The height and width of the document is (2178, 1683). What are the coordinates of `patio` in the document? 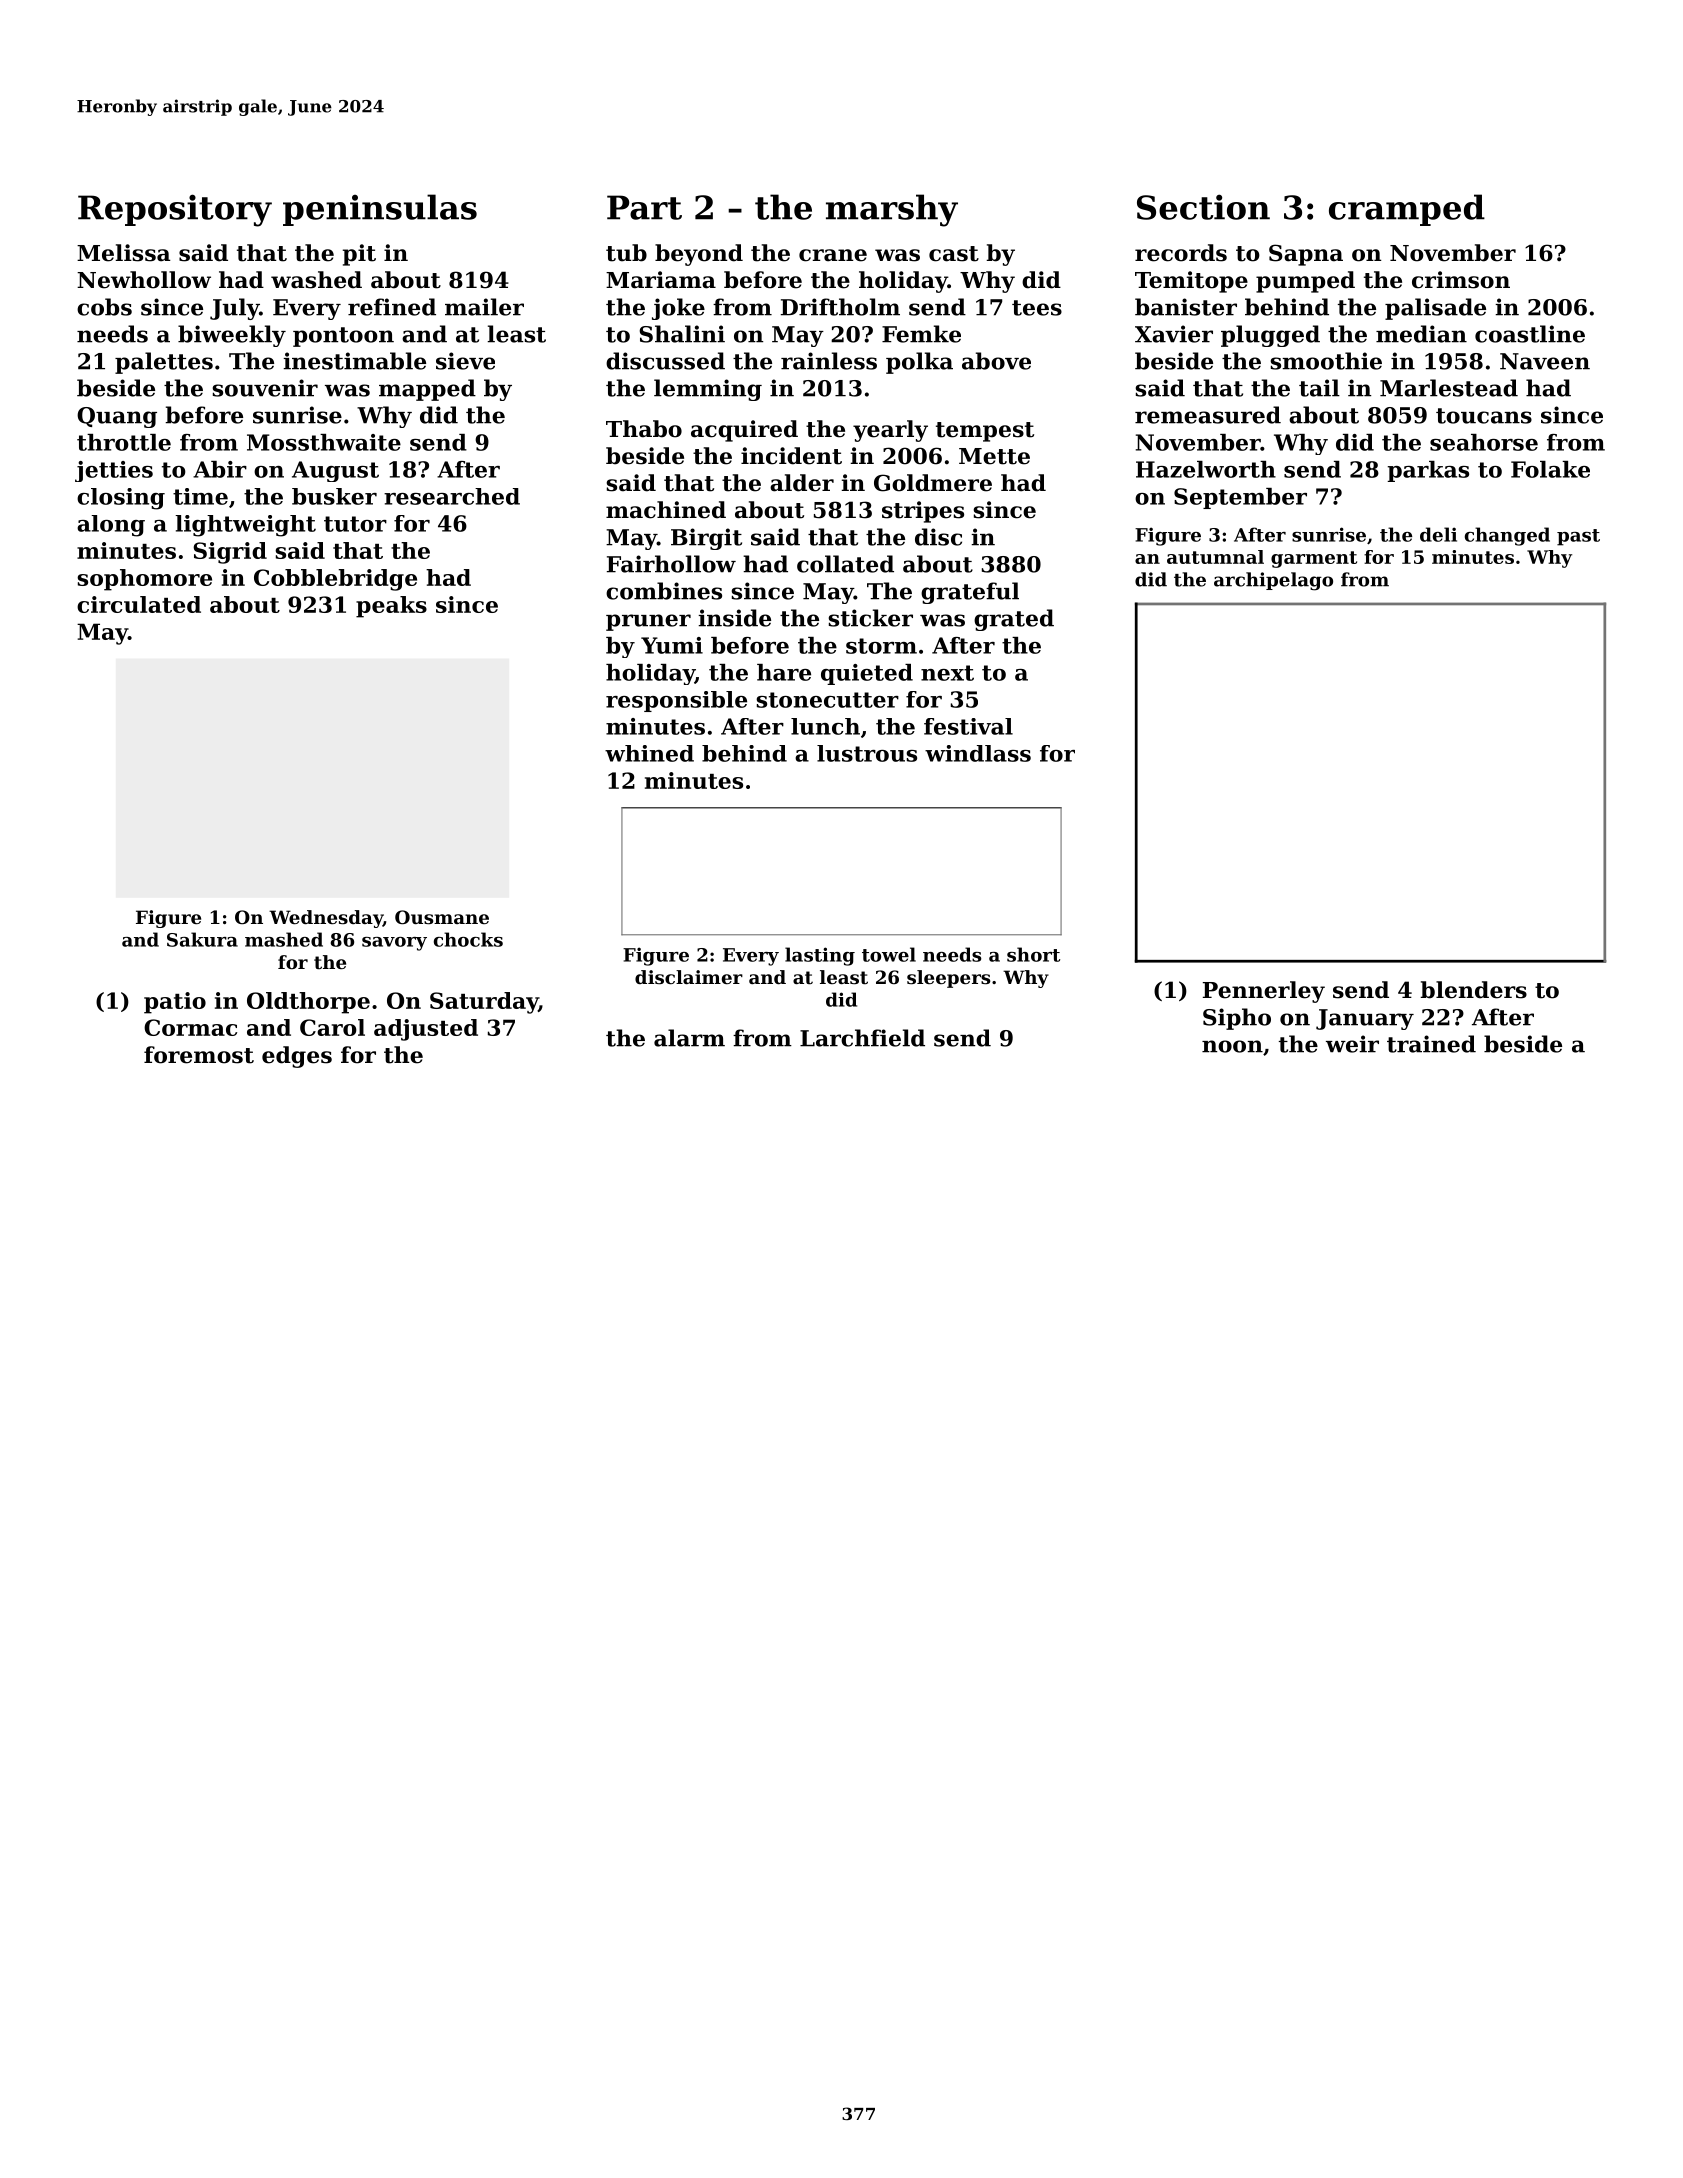 It's located at (175, 1003).
